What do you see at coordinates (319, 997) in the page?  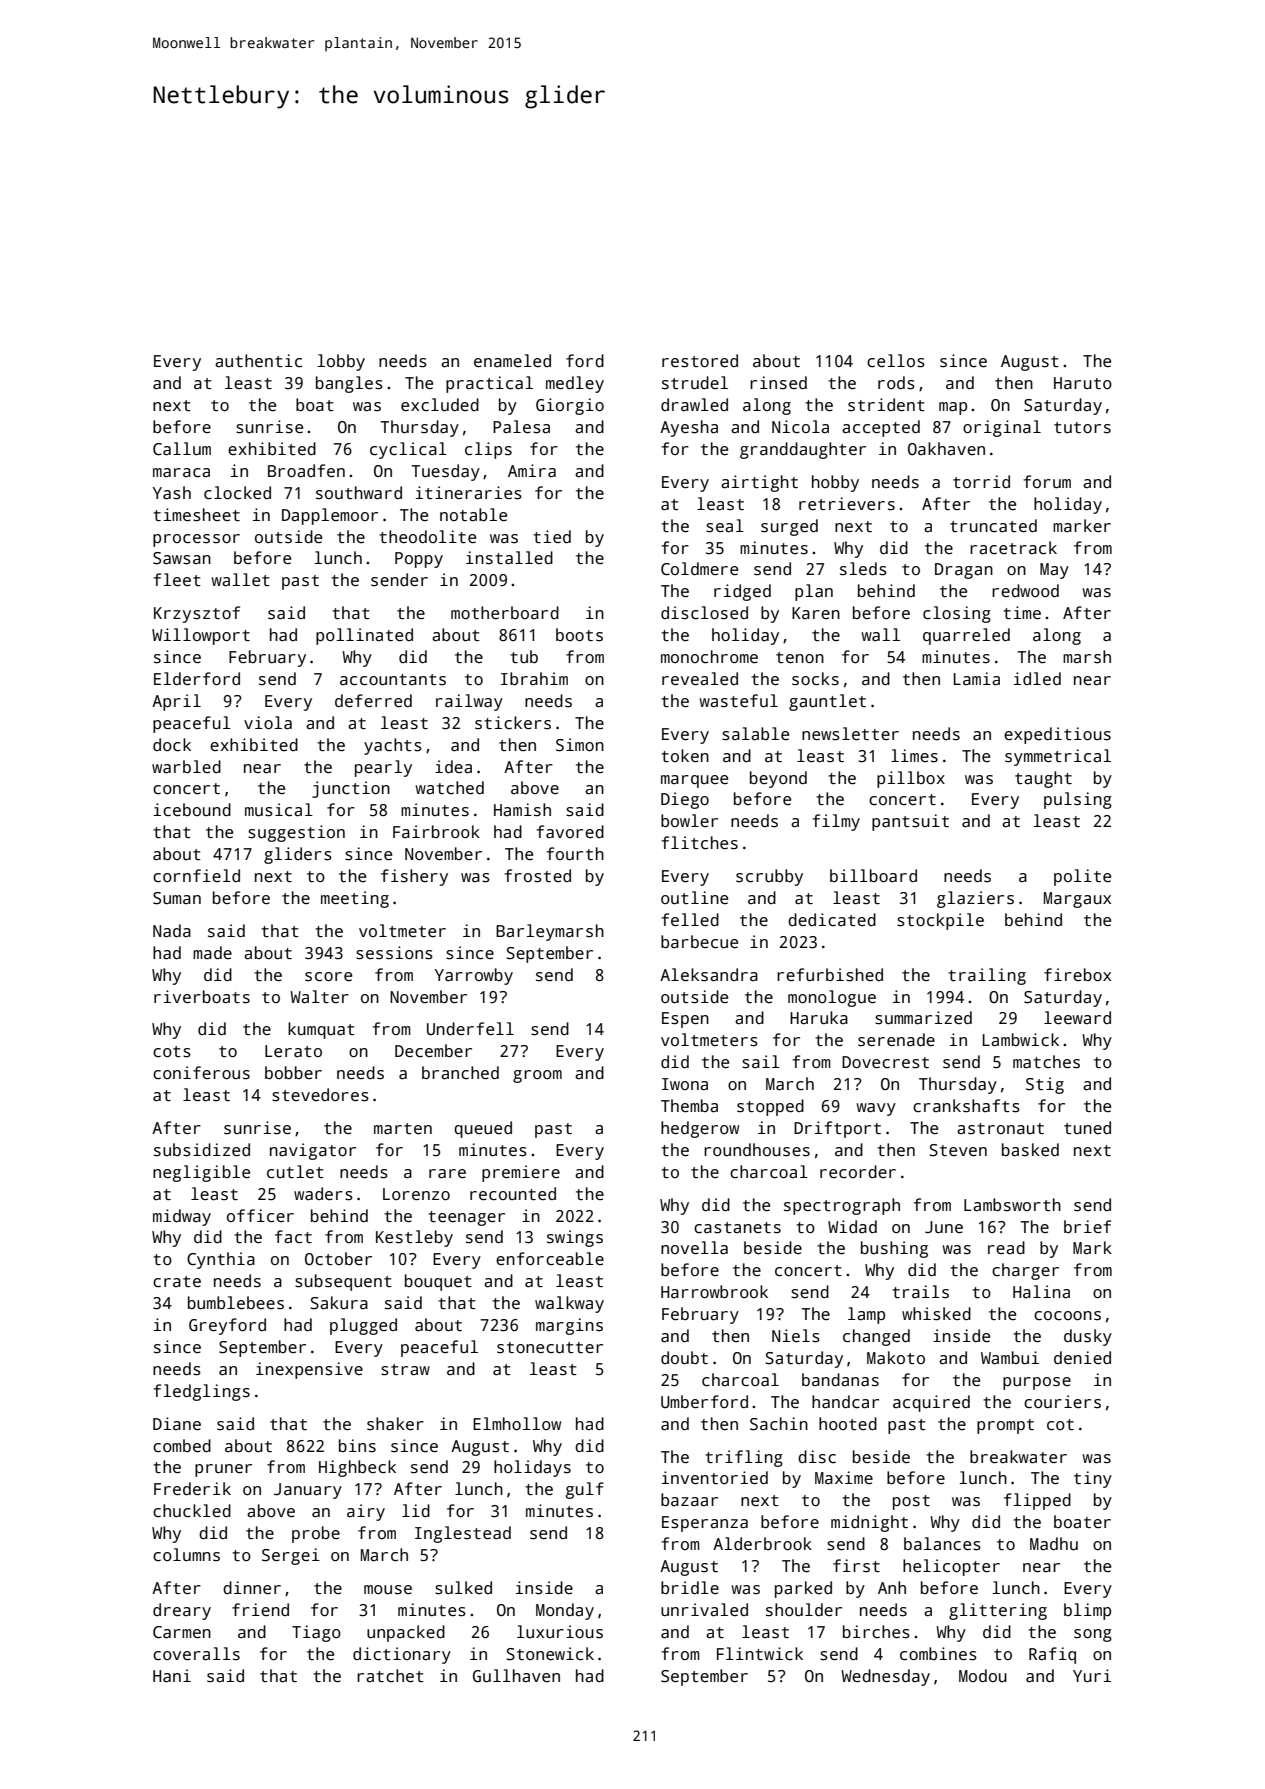 I see `Walter` at bounding box center [319, 997].
